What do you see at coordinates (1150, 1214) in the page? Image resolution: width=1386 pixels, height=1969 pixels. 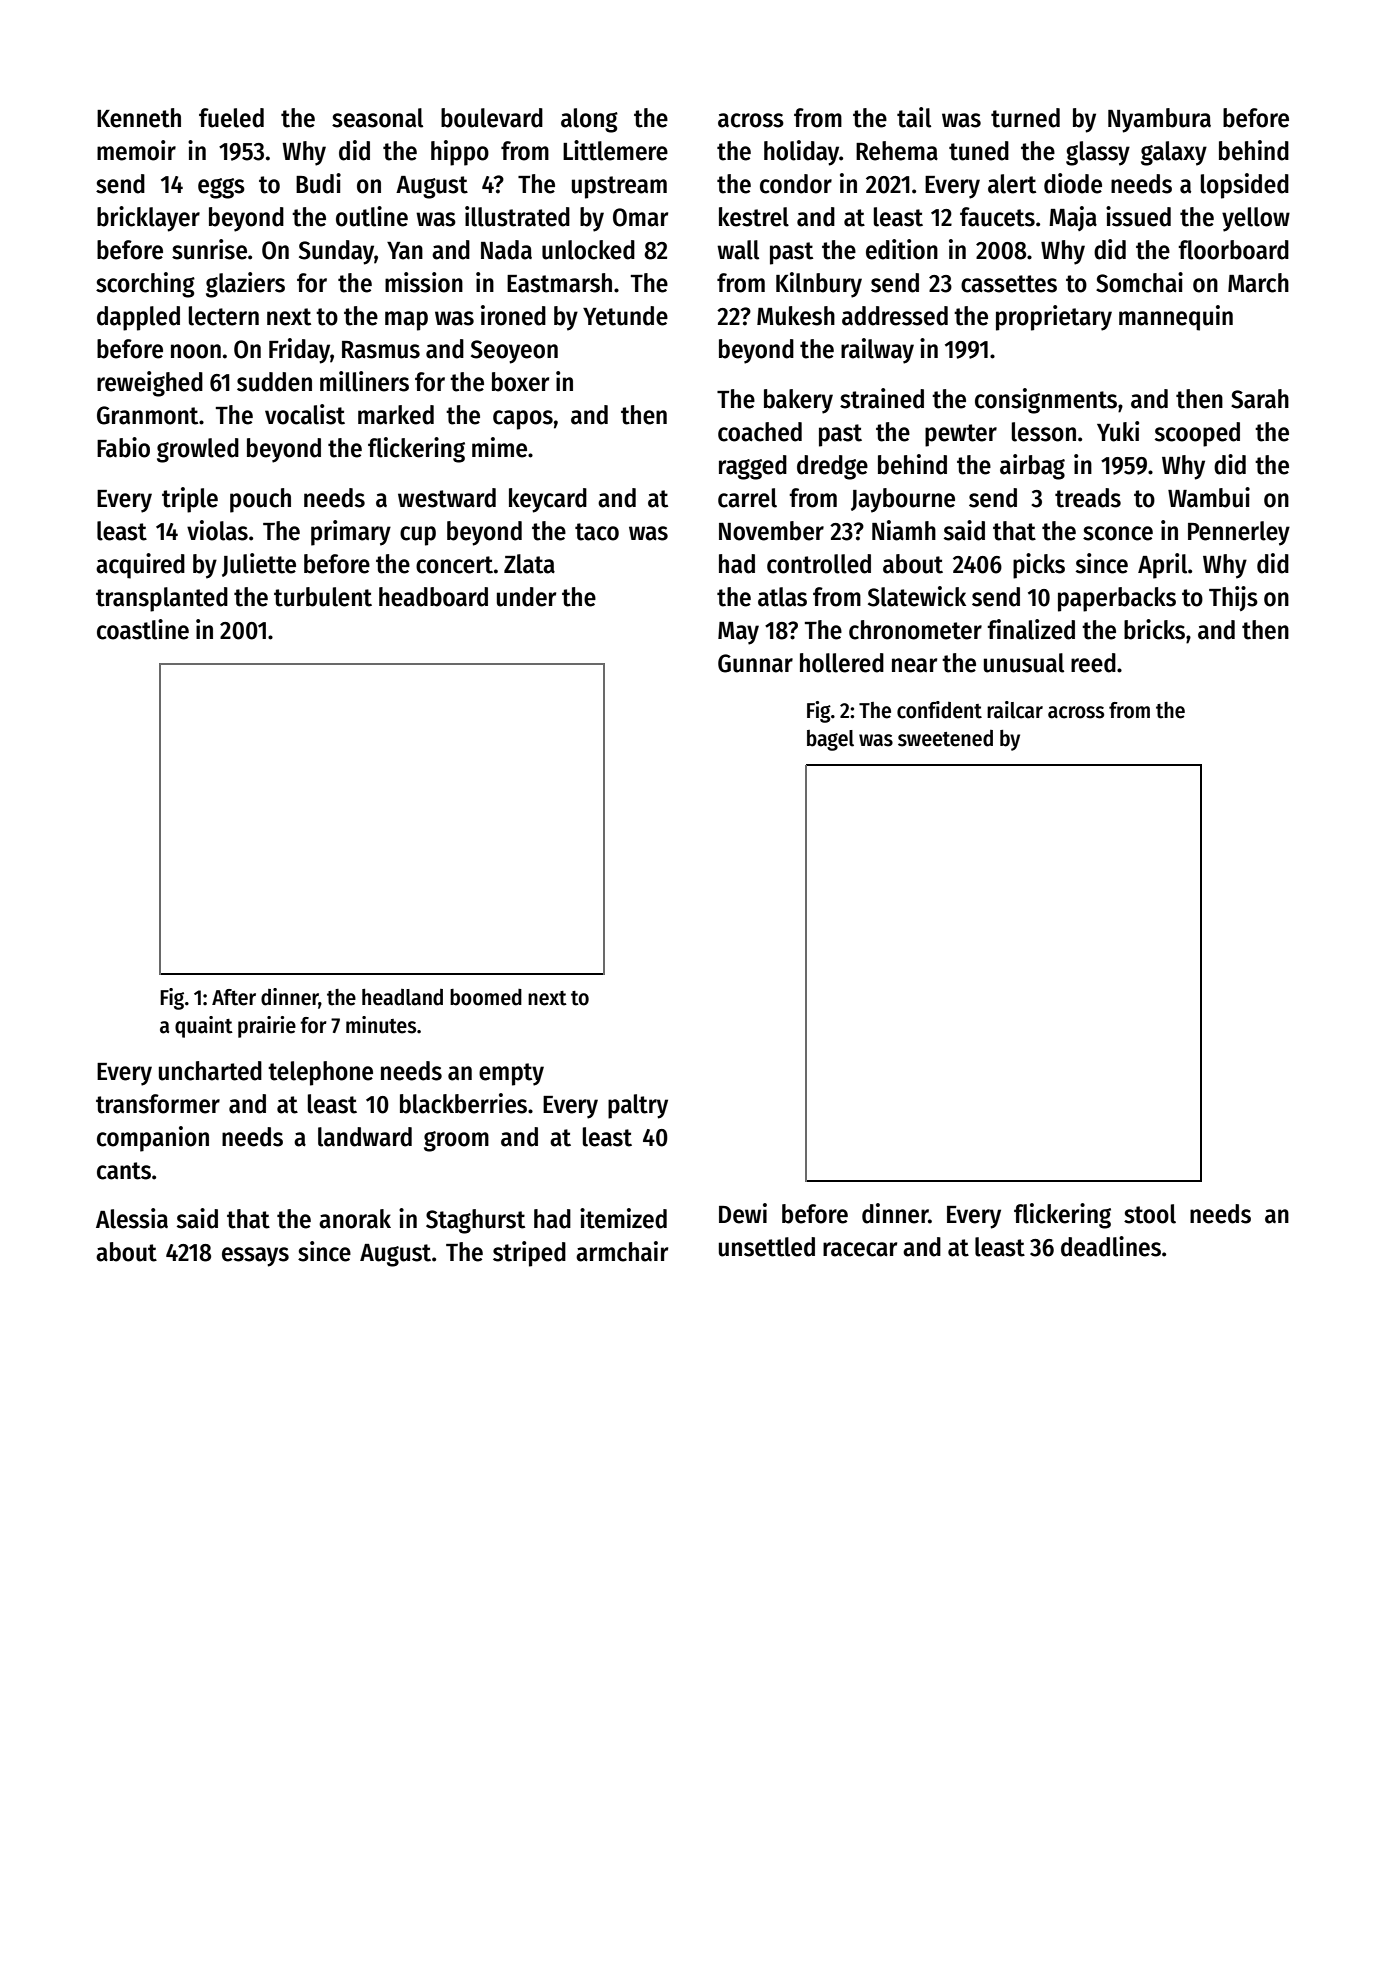 I see `stool` at bounding box center [1150, 1214].
